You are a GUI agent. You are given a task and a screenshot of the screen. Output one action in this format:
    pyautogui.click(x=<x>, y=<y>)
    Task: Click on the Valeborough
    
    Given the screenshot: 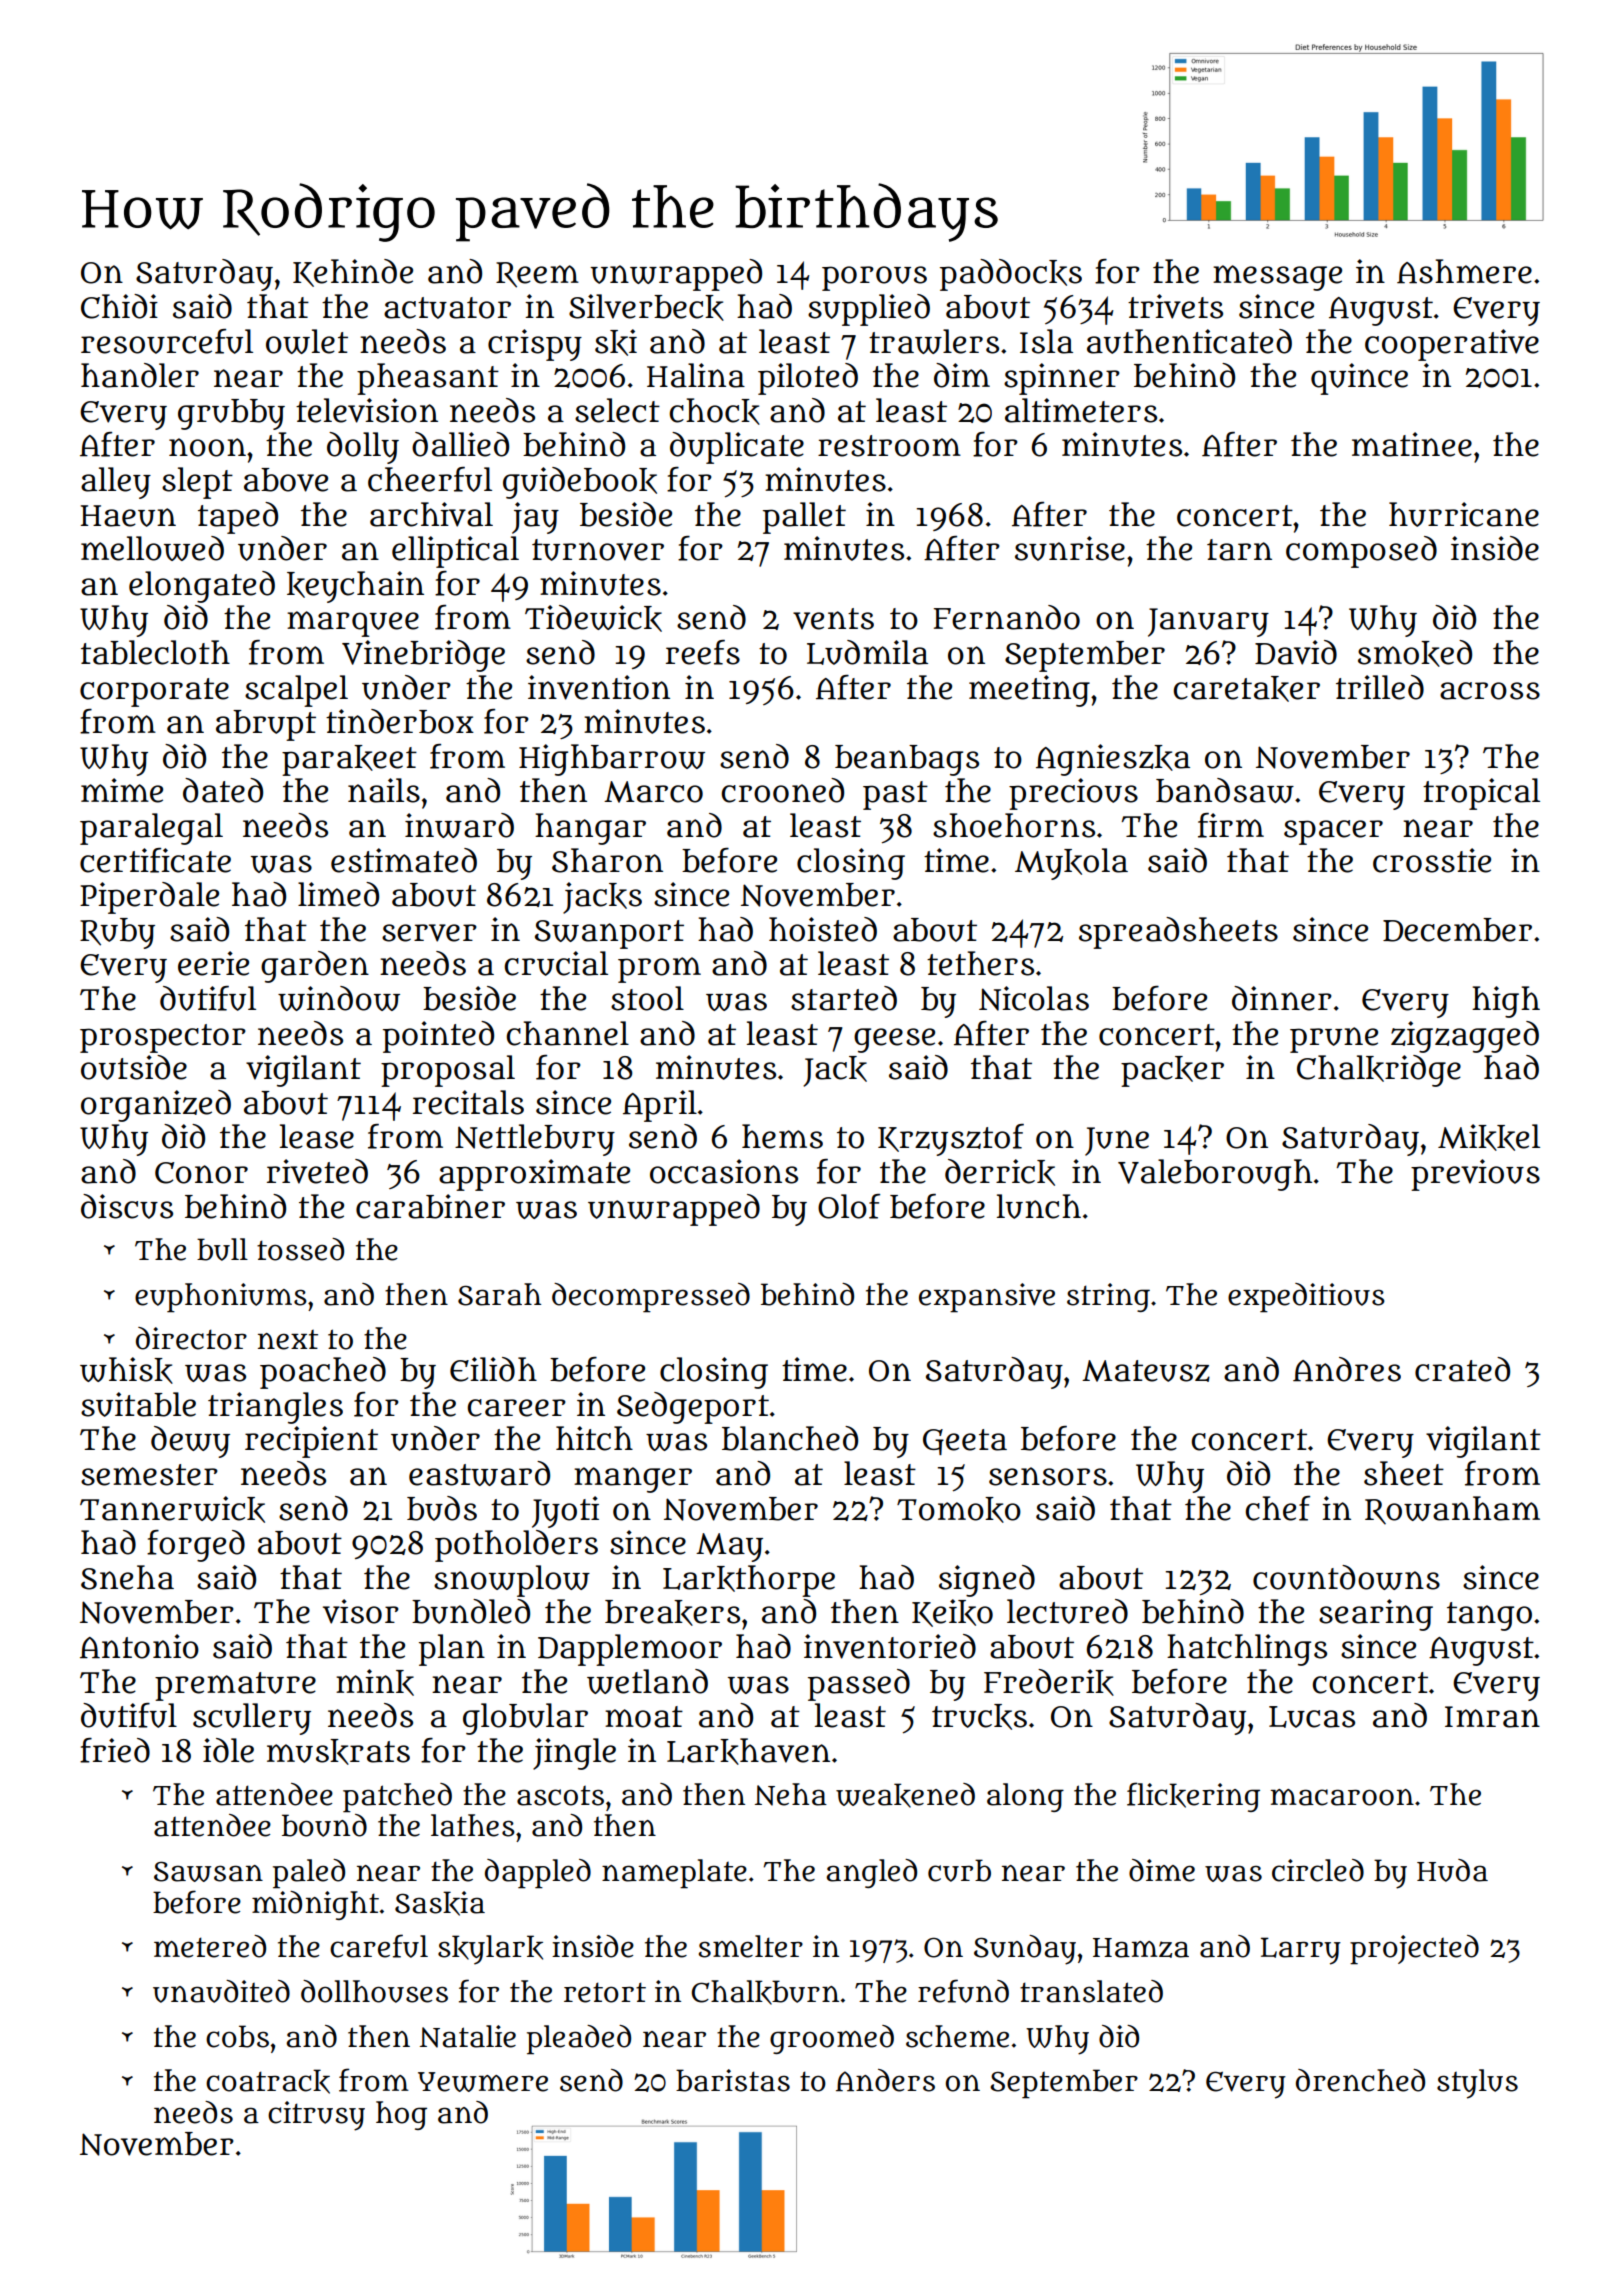 What is the action you would take?
    pyautogui.click(x=1215, y=1175)
